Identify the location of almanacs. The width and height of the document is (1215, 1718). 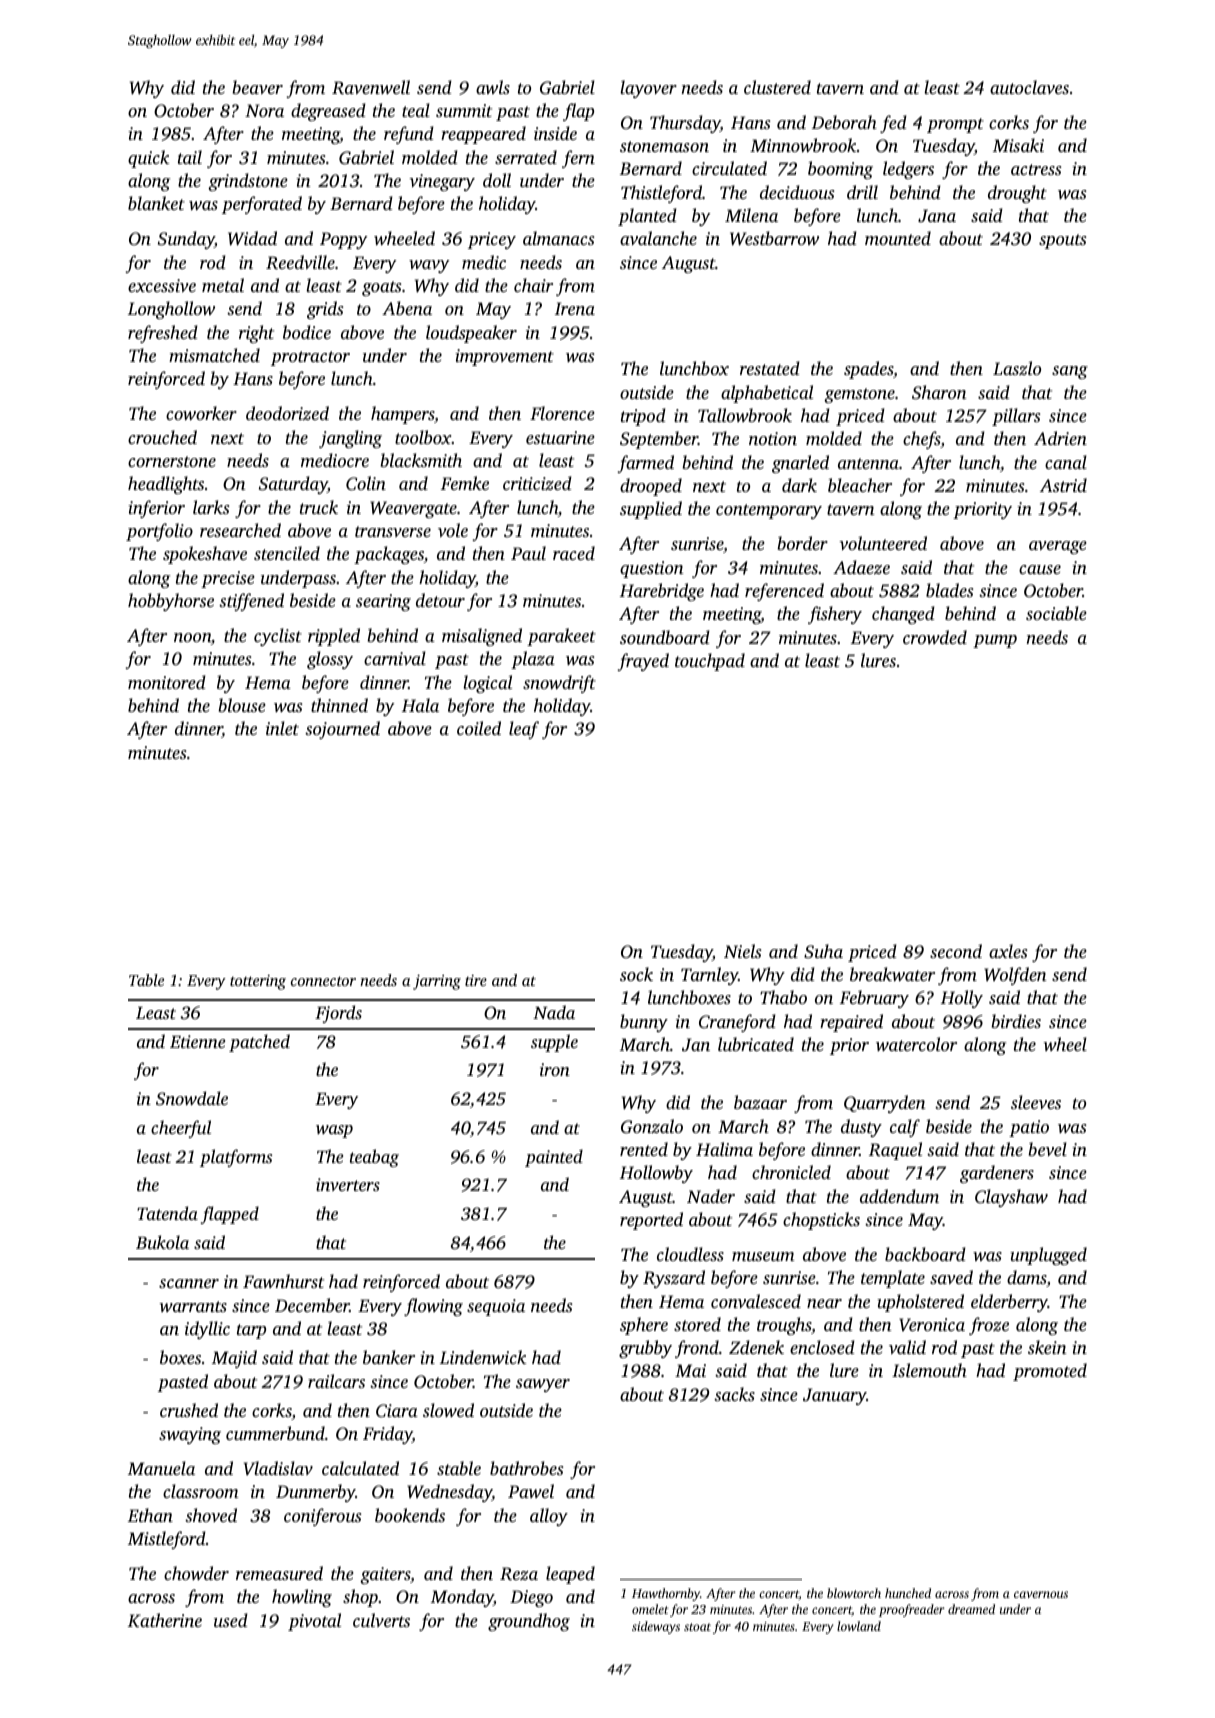
(558, 238).
